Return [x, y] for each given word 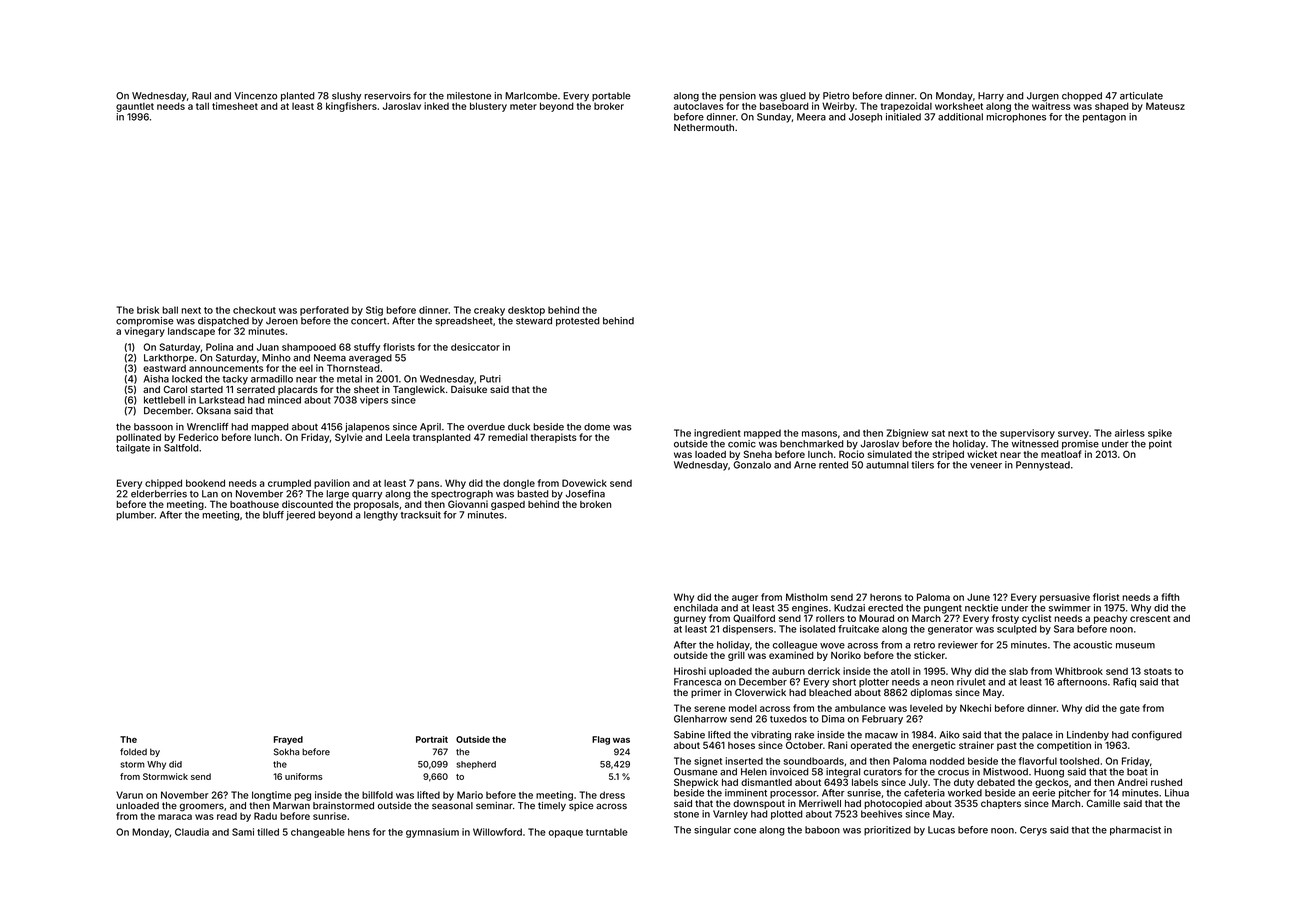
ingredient [717, 434]
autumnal [887, 465]
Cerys [1033, 831]
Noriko [846, 655]
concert [368, 321]
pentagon [1104, 118]
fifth [1170, 597]
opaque [566, 834]
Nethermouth [704, 127]
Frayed [288, 740]
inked [436, 106]
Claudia [192, 832]
